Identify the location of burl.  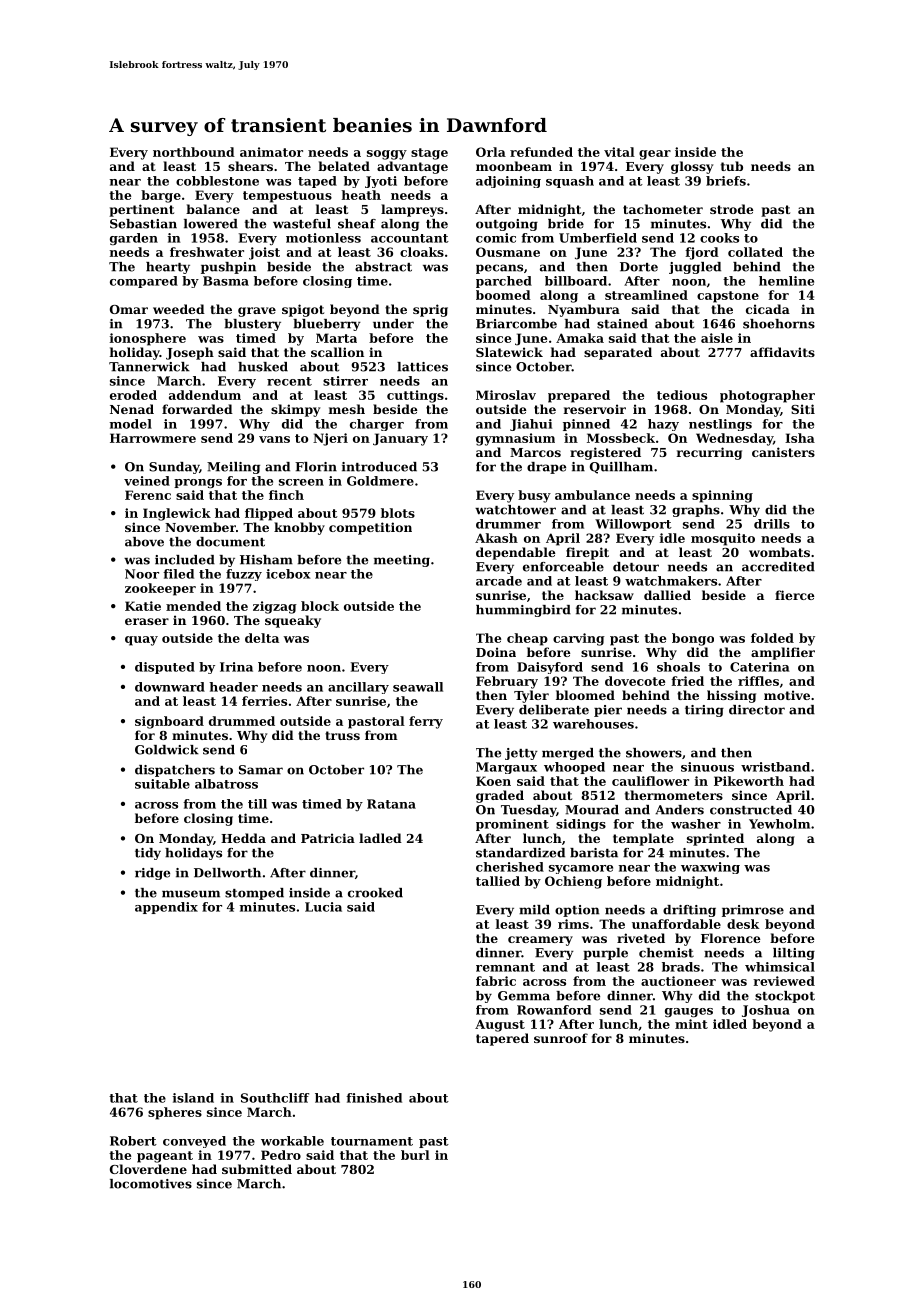
(415, 1155).
